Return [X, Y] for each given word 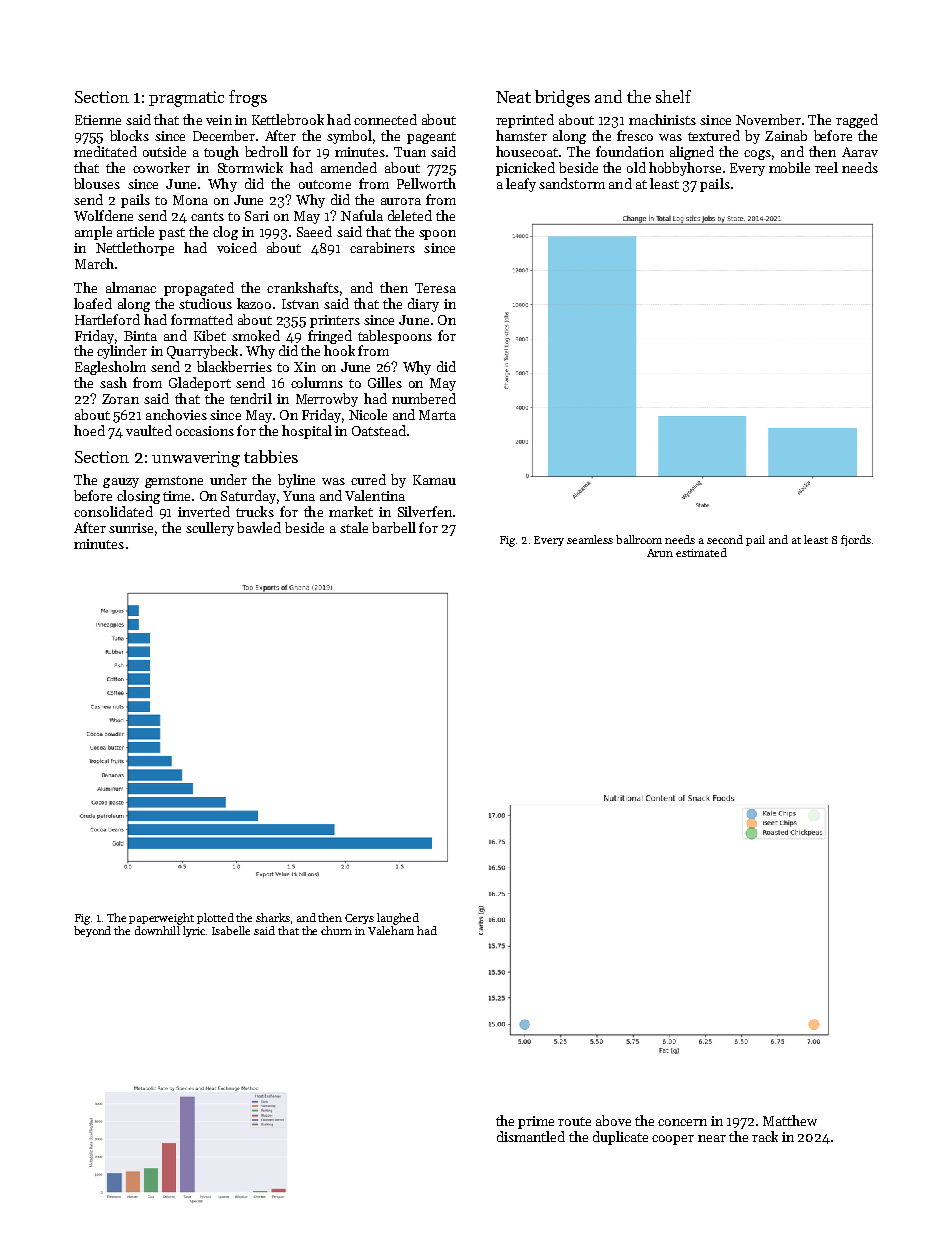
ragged [857, 121]
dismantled [531, 1136]
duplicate [620, 1138]
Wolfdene [103, 215]
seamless [590, 539]
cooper [673, 1140]
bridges [562, 98]
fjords [856, 540]
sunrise [131, 528]
